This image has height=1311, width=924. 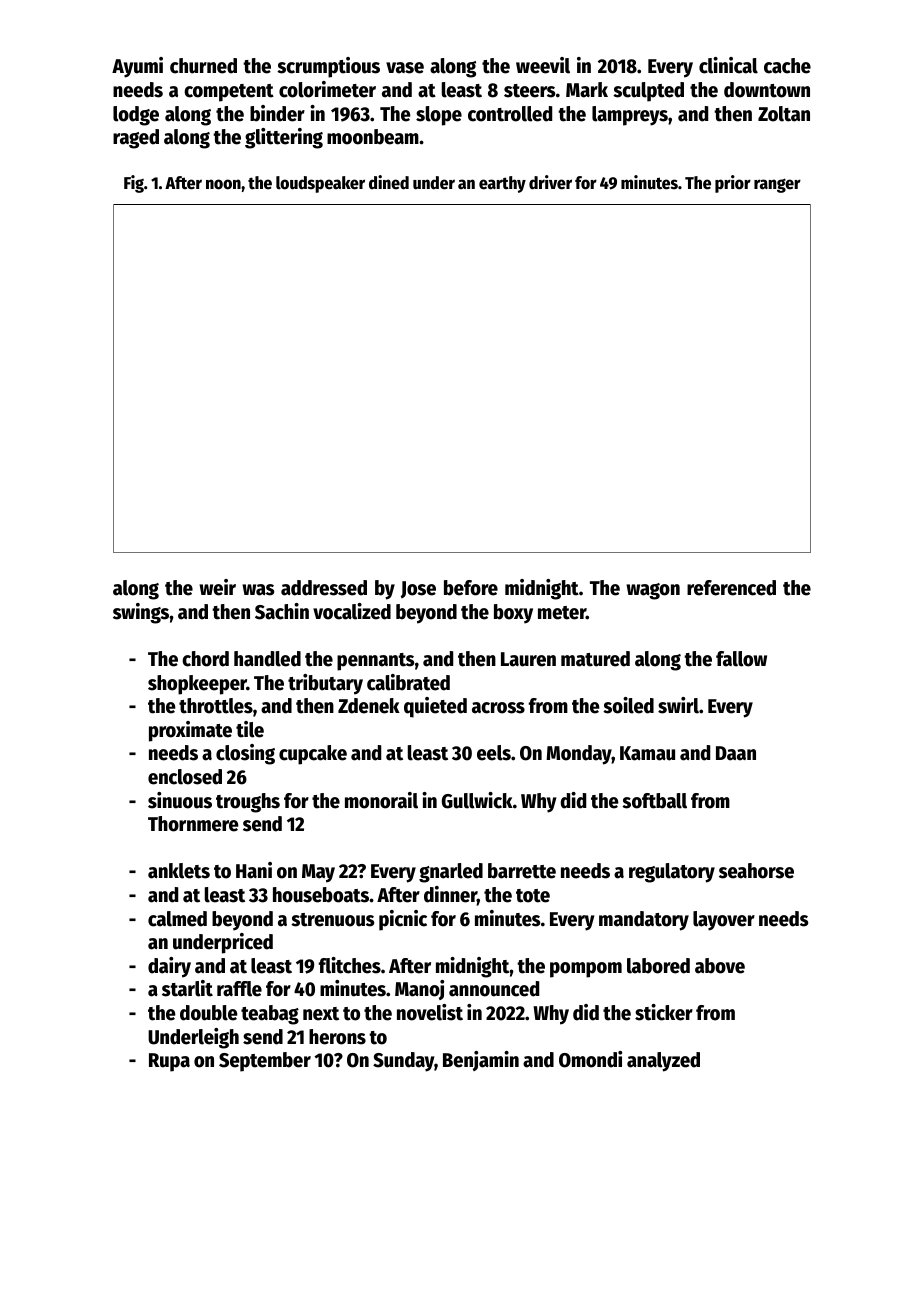 I want to click on Benjamin, so click(x=481, y=1061).
